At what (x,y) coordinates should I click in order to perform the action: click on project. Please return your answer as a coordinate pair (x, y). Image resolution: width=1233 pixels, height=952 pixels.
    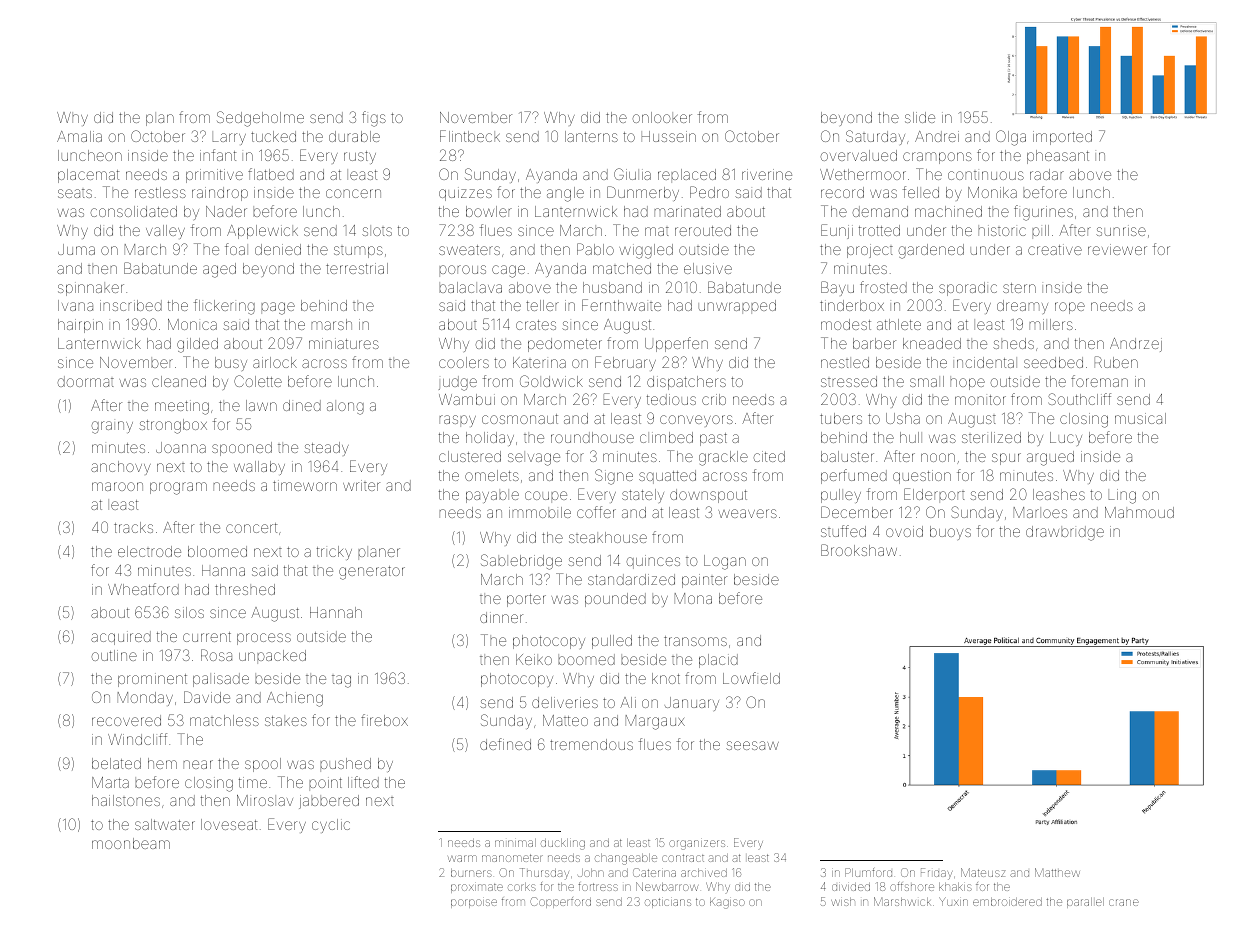
    Looking at the image, I should click on (870, 251).
